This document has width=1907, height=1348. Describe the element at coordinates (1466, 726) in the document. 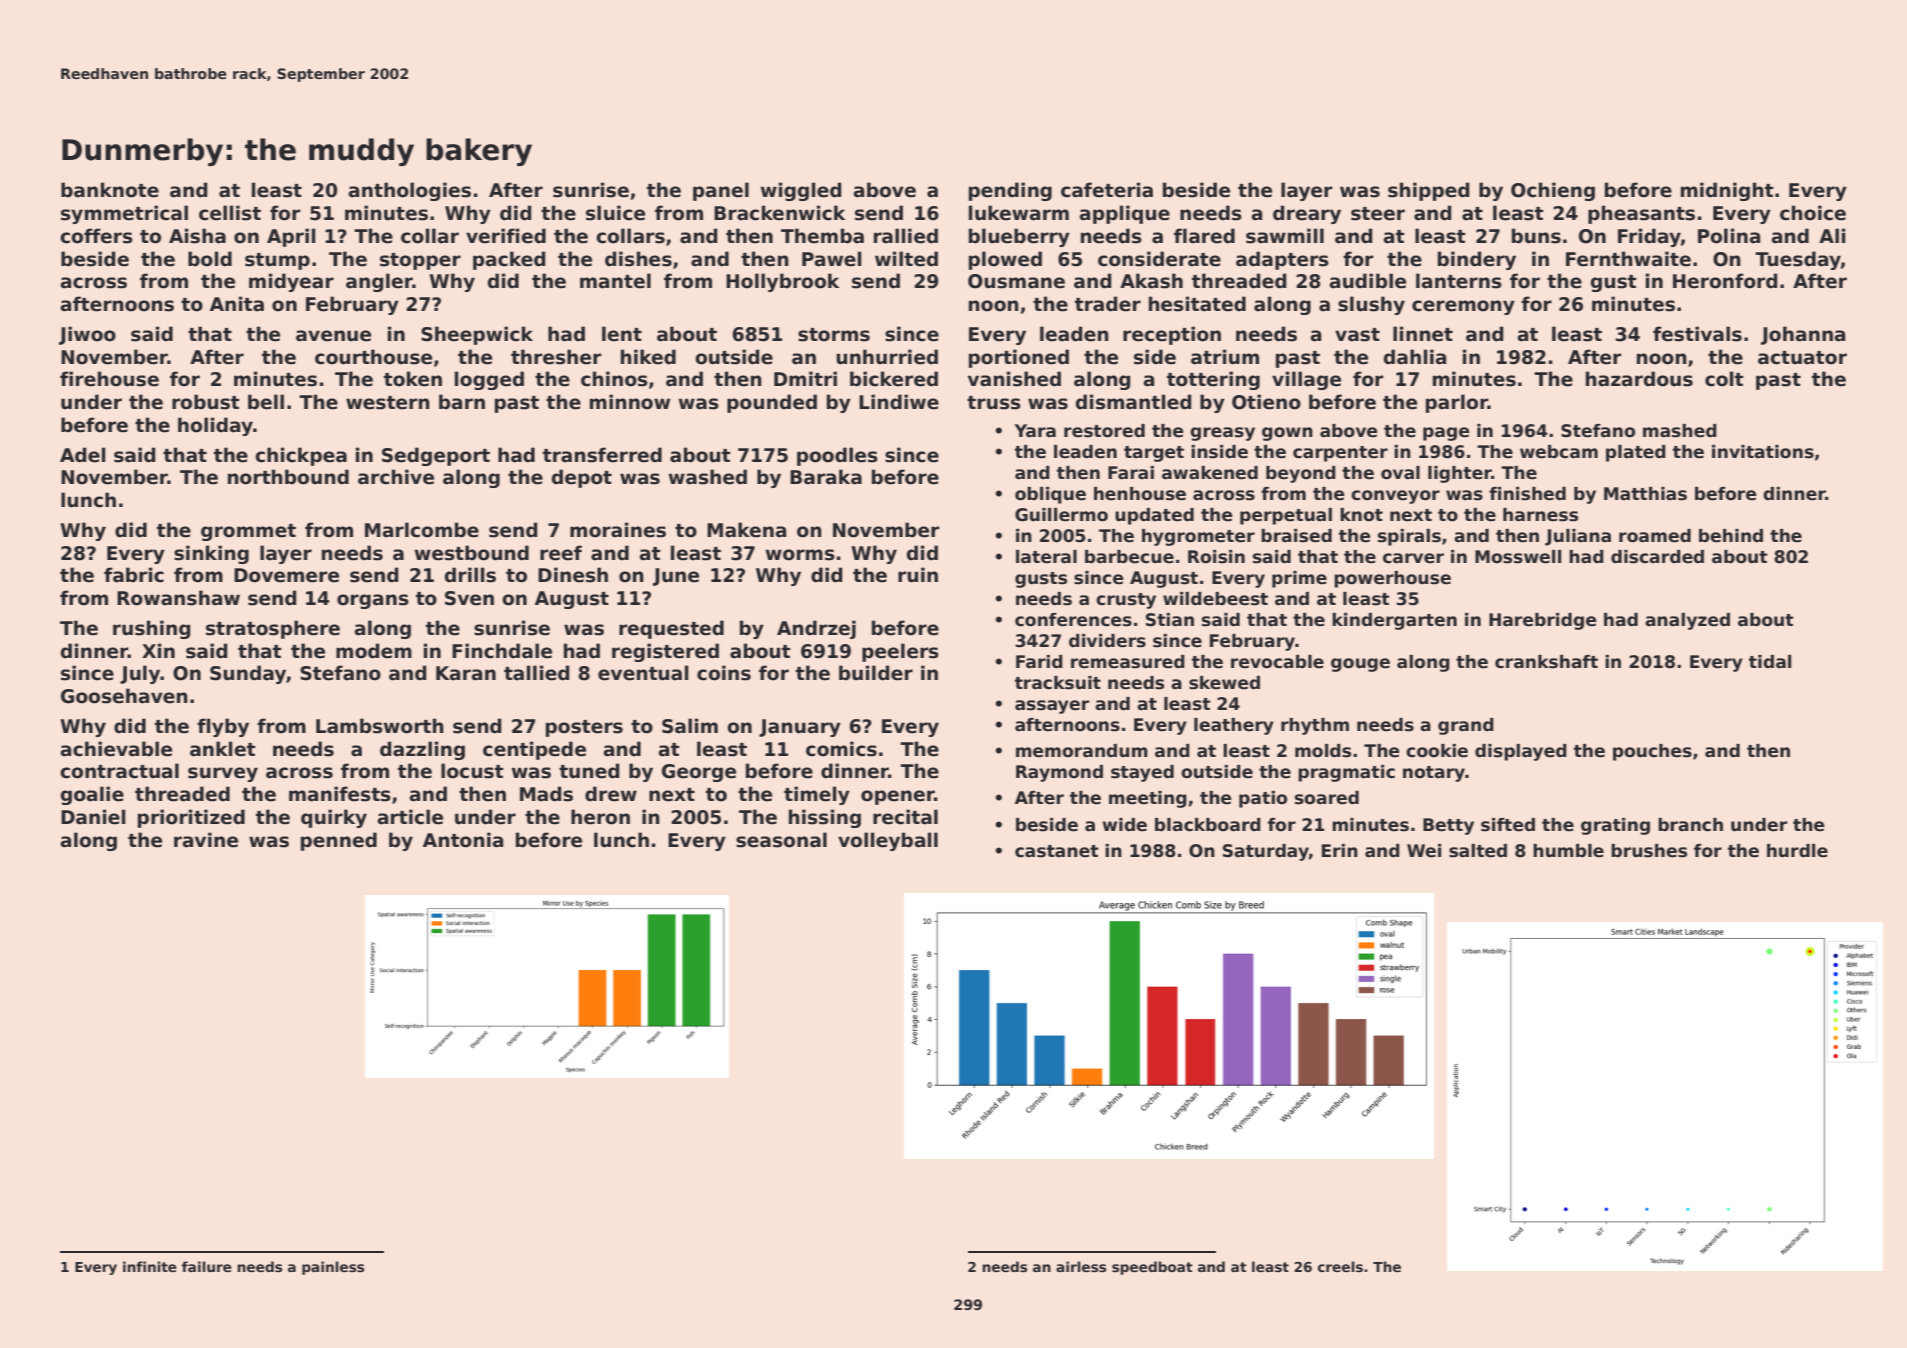

I see `grand` at that location.
